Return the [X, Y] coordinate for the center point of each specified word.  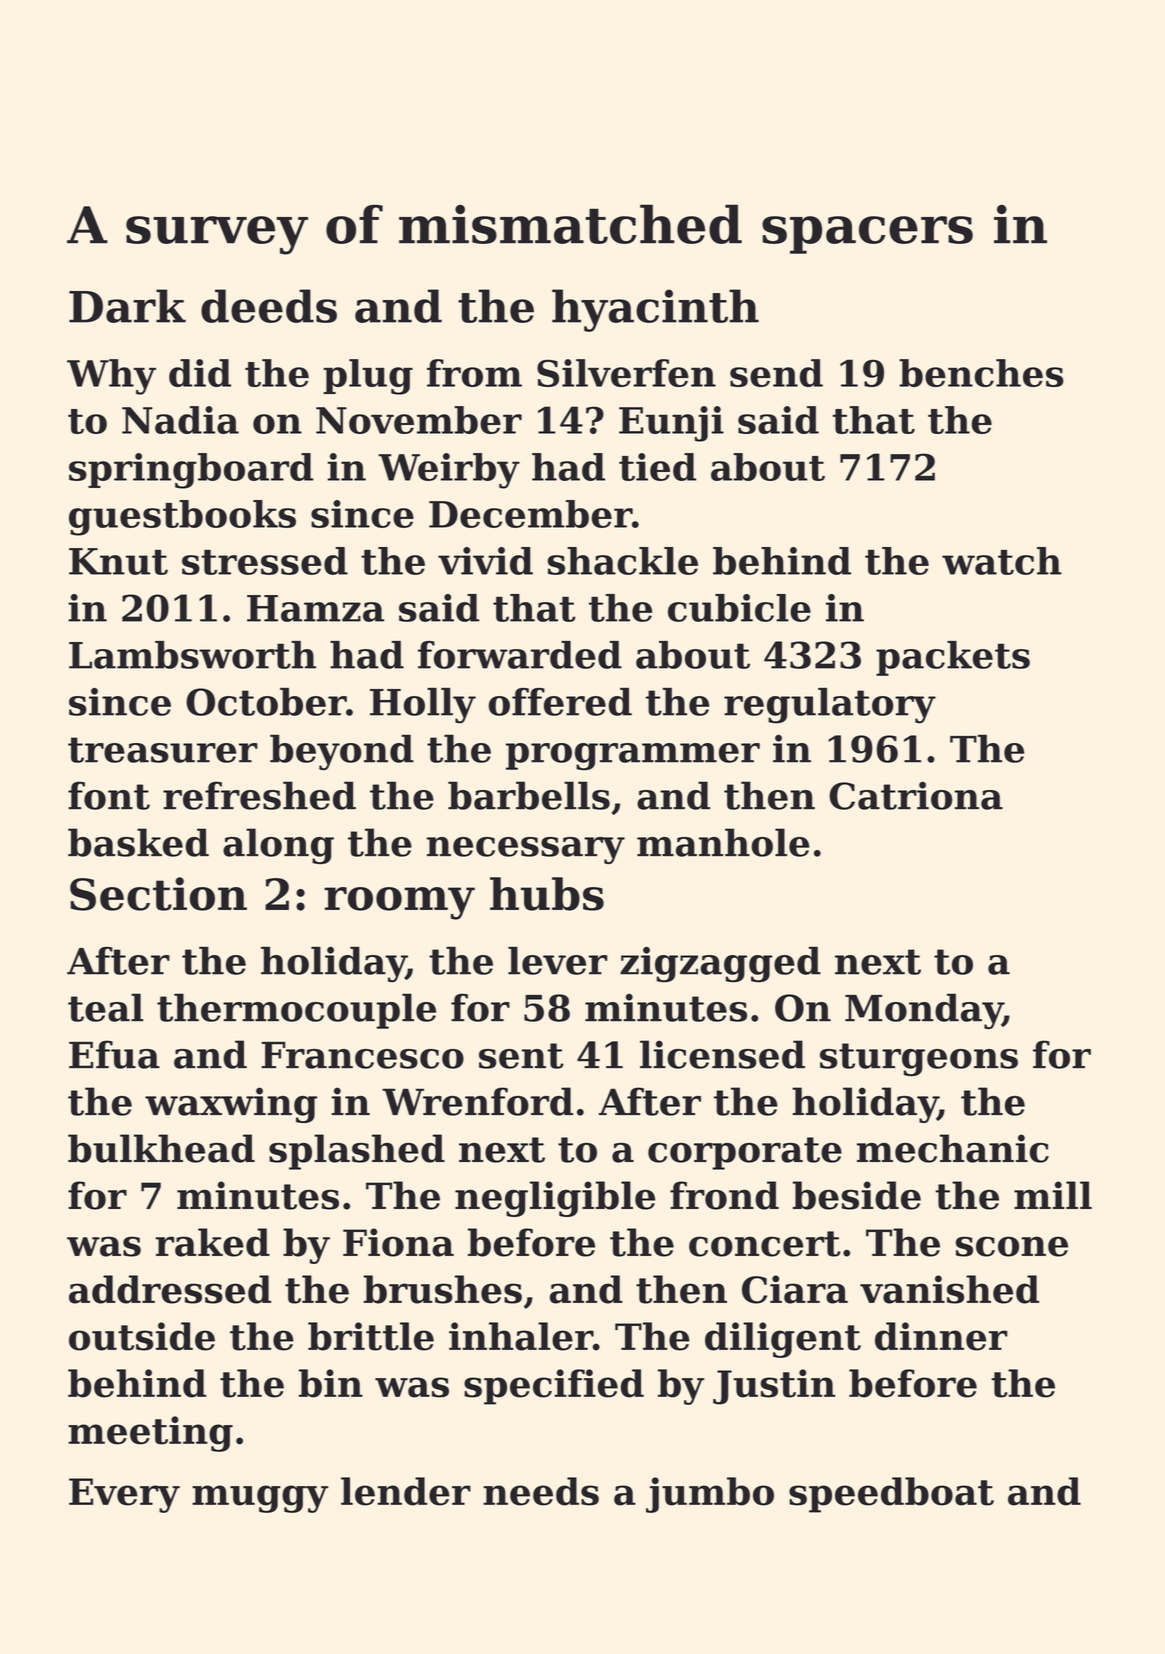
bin [331, 1383]
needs [541, 1491]
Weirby [449, 471]
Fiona [398, 1242]
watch [1002, 561]
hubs [547, 894]
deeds [269, 306]
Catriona [916, 795]
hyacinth [655, 310]
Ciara [795, 1289]
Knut [118, 561]
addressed [170, 1289]
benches [981, 373]
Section [158, 894]
